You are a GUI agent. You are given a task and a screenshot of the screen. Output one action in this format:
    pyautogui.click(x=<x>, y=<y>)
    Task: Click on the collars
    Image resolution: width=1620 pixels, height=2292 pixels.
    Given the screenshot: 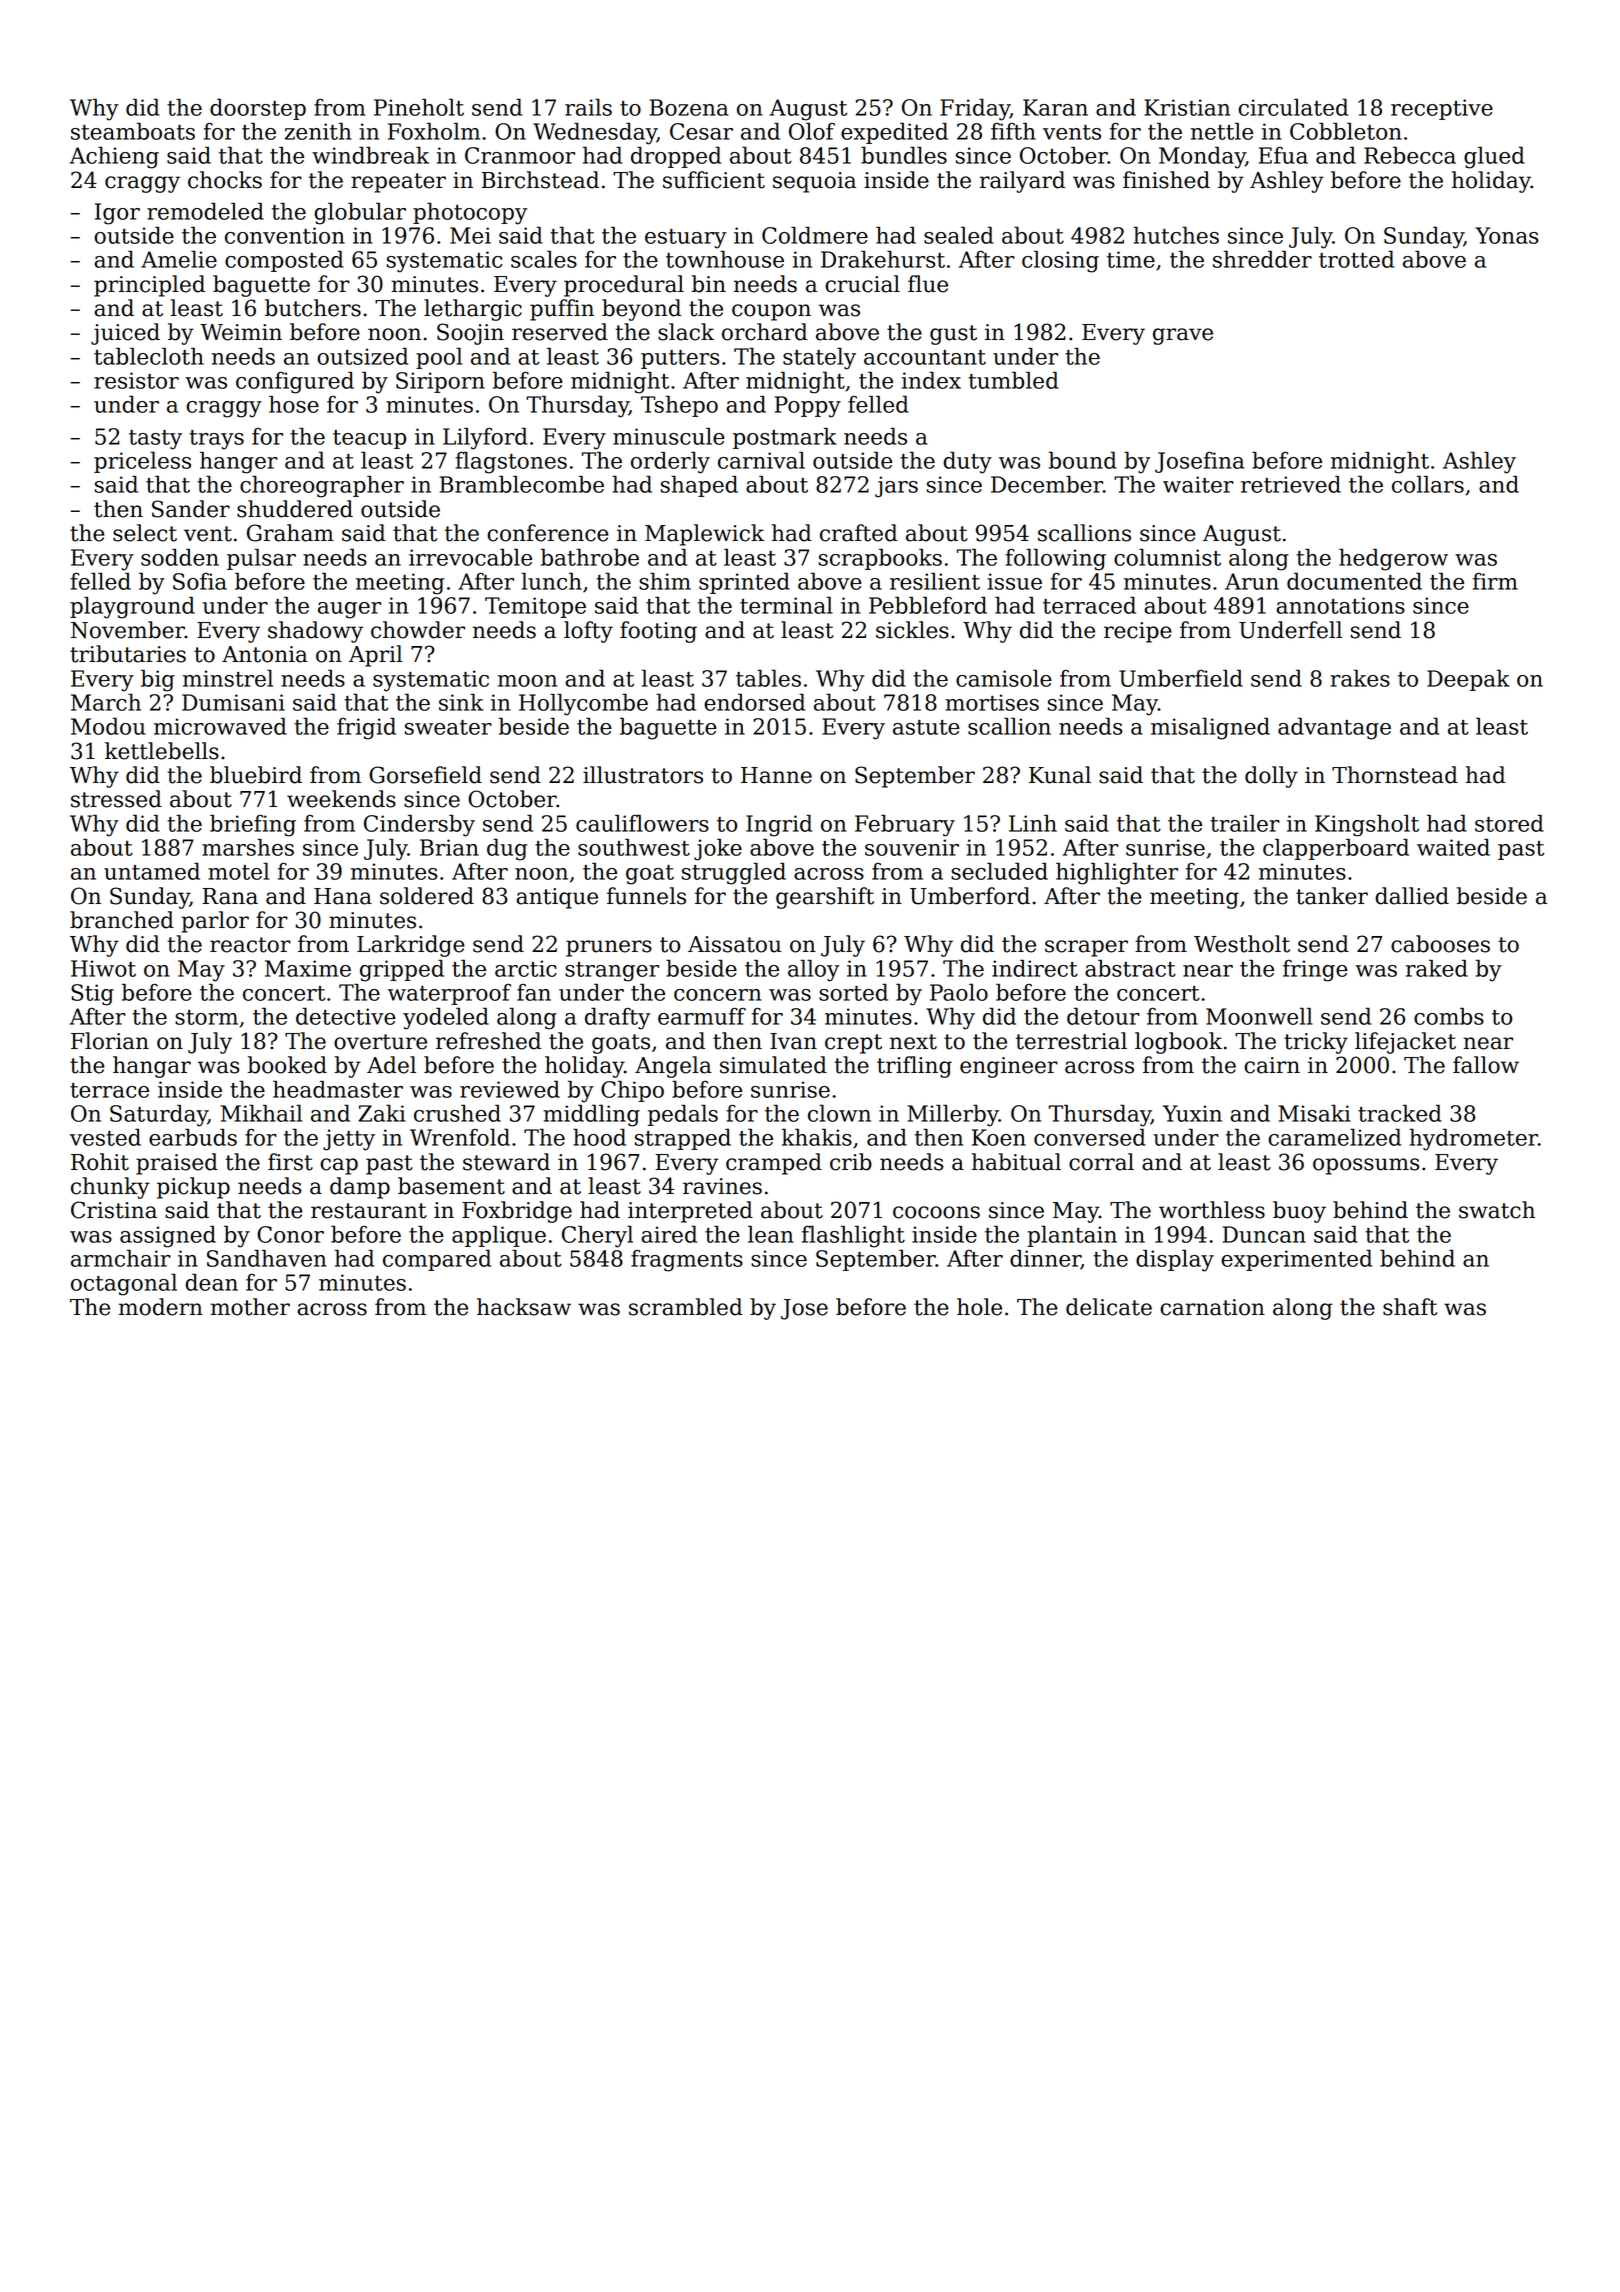 What is the action you would take?
    pyautogui.click(x=1428, y=484)
